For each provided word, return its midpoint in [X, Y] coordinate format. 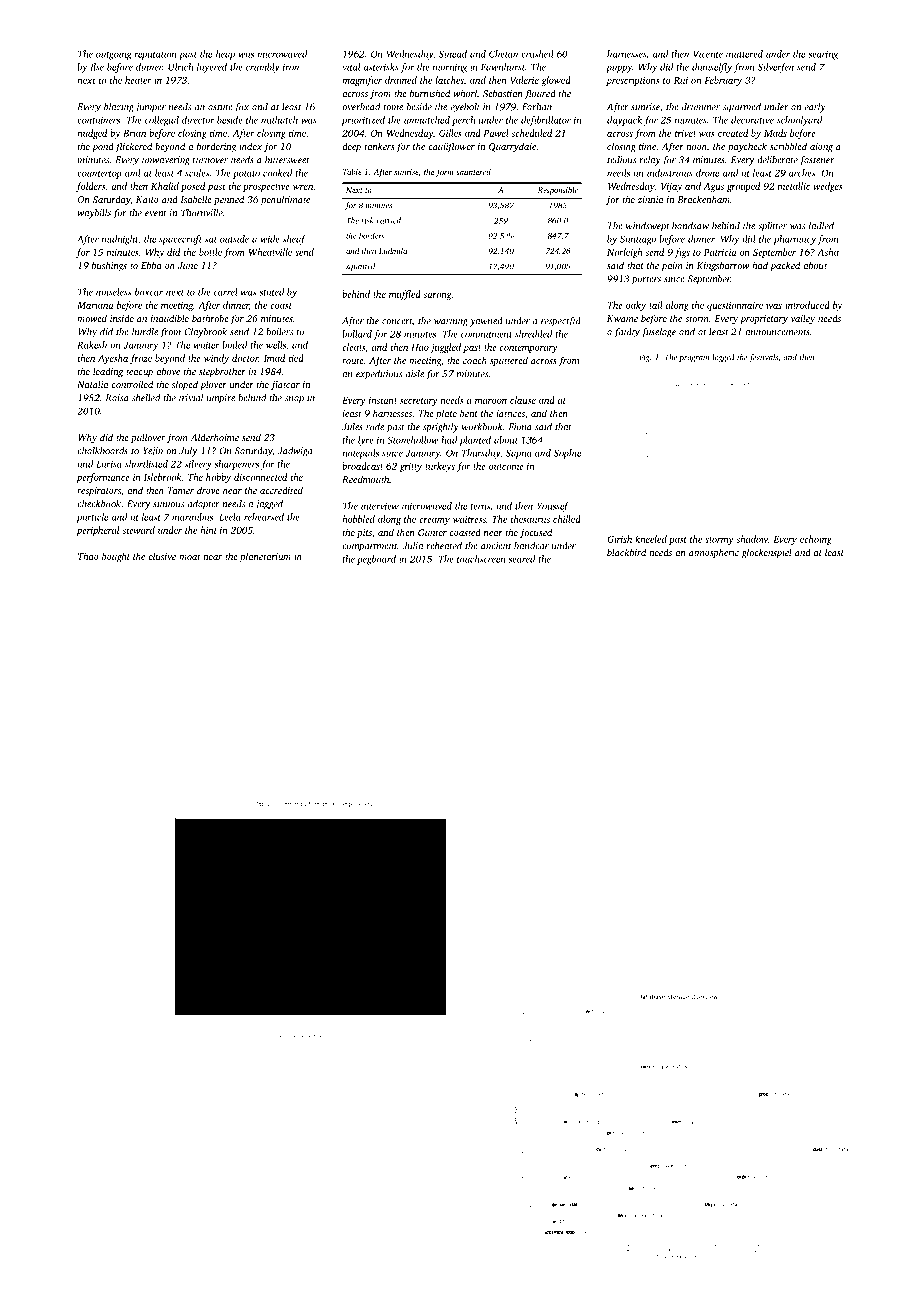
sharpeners [236, 465]
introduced [807, 305]
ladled [821, 226]
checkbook [99, 504]
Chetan [503, 54]
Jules [352, 427]
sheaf [294, 240]
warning [451, 322]
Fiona [520, 427]
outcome [506, 467]
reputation [155, 55]
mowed [92, 318]
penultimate [285, 200]
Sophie [567, 454]
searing [823, 55]
